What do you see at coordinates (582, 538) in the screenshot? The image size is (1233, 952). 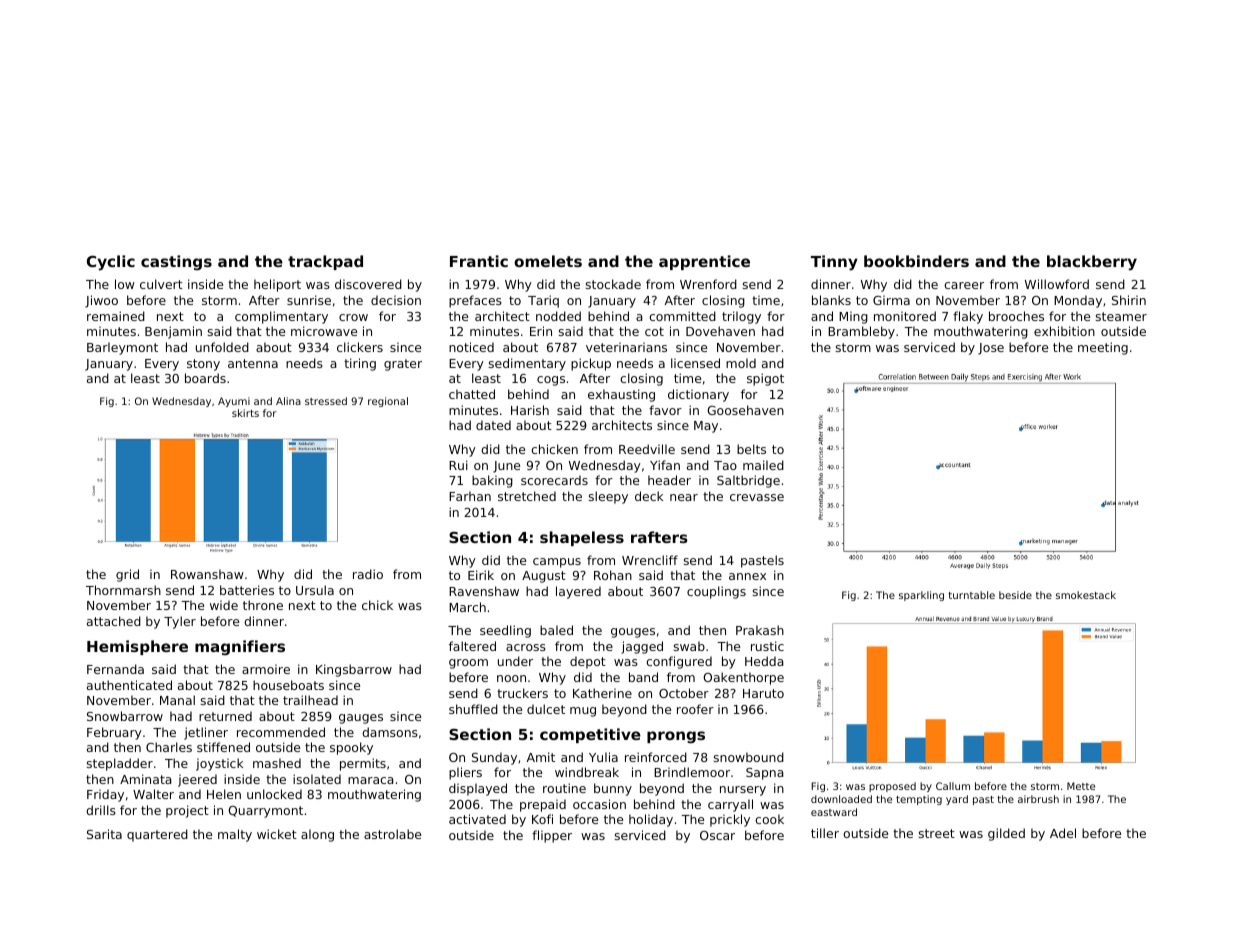 I see `shapeless` at bounding box center [582, 538].
